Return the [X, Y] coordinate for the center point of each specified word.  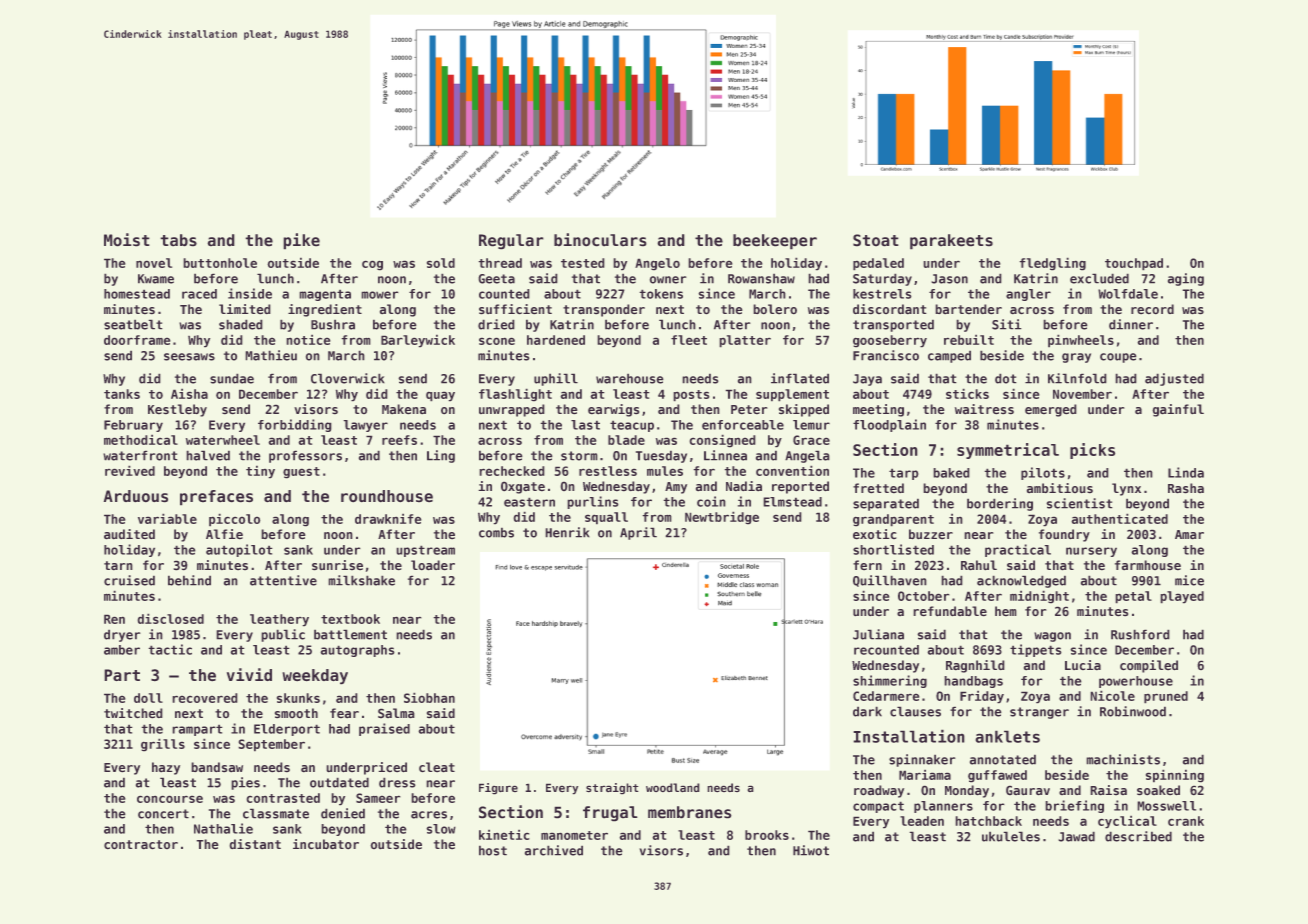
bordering [1000, 504]
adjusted [1174, 379]
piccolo [234, 520]
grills [163, 745]
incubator [326, 844]
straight [612, 789]
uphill [556, 379]
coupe [1118, 358]
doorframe [137, 340]
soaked [1158, 790]
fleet [689, 340]
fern [867, 565]
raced [199, 294]
